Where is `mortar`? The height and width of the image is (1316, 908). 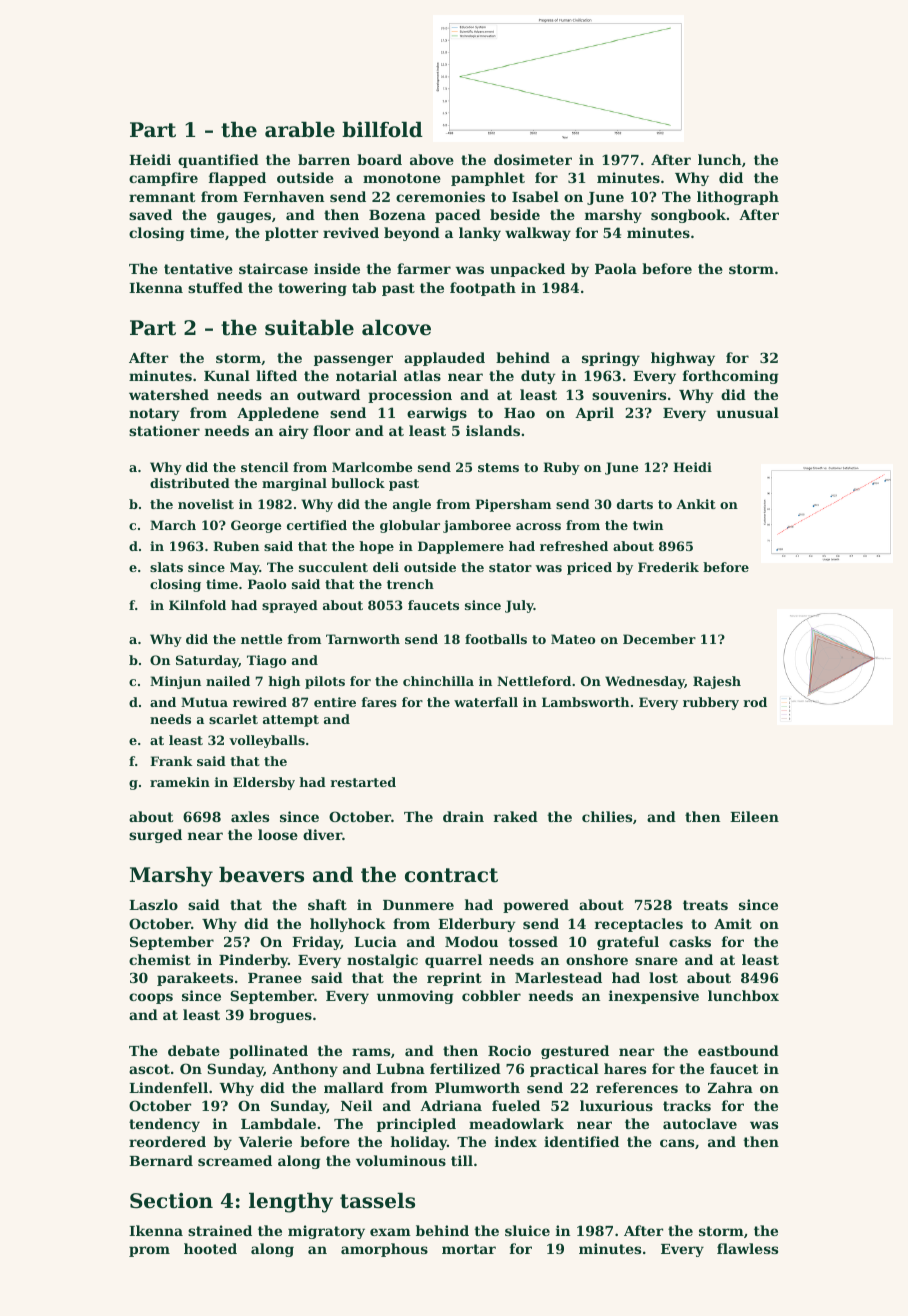
mortar is located at coordinates (469, 1249).
